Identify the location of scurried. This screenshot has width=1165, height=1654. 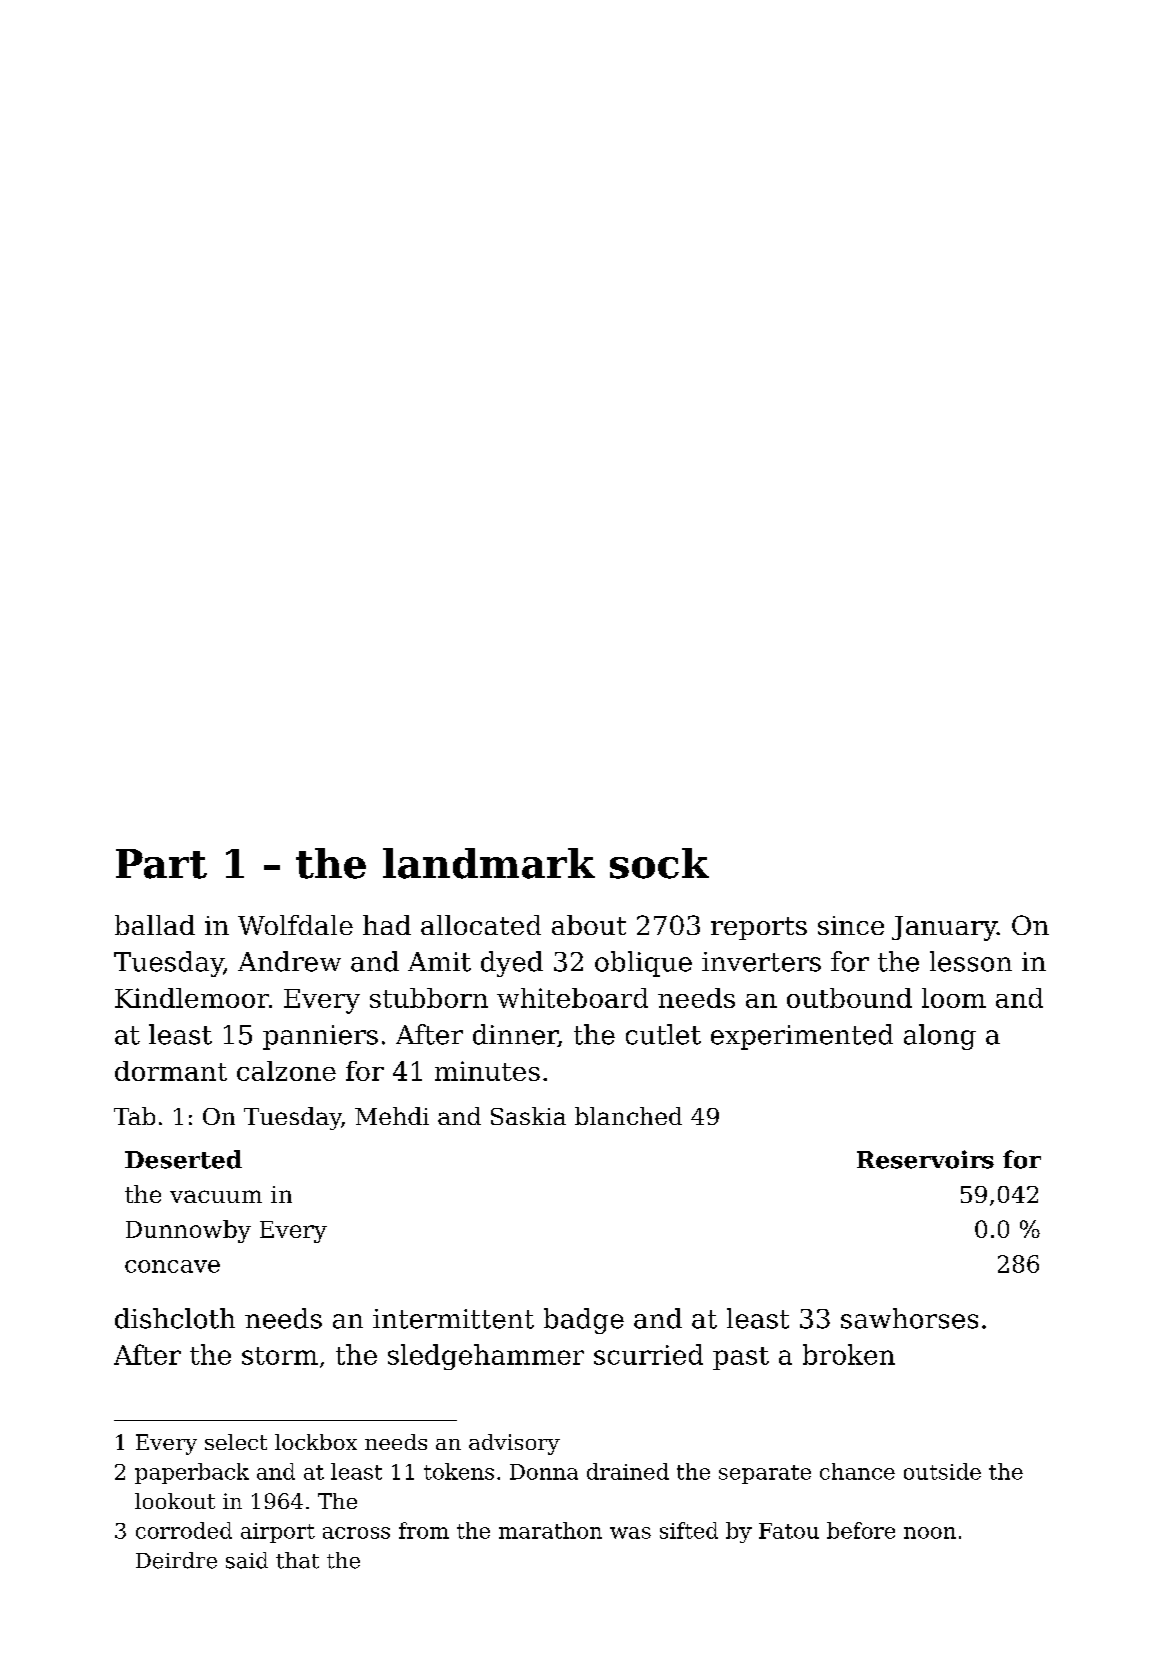
(648, 1354).
